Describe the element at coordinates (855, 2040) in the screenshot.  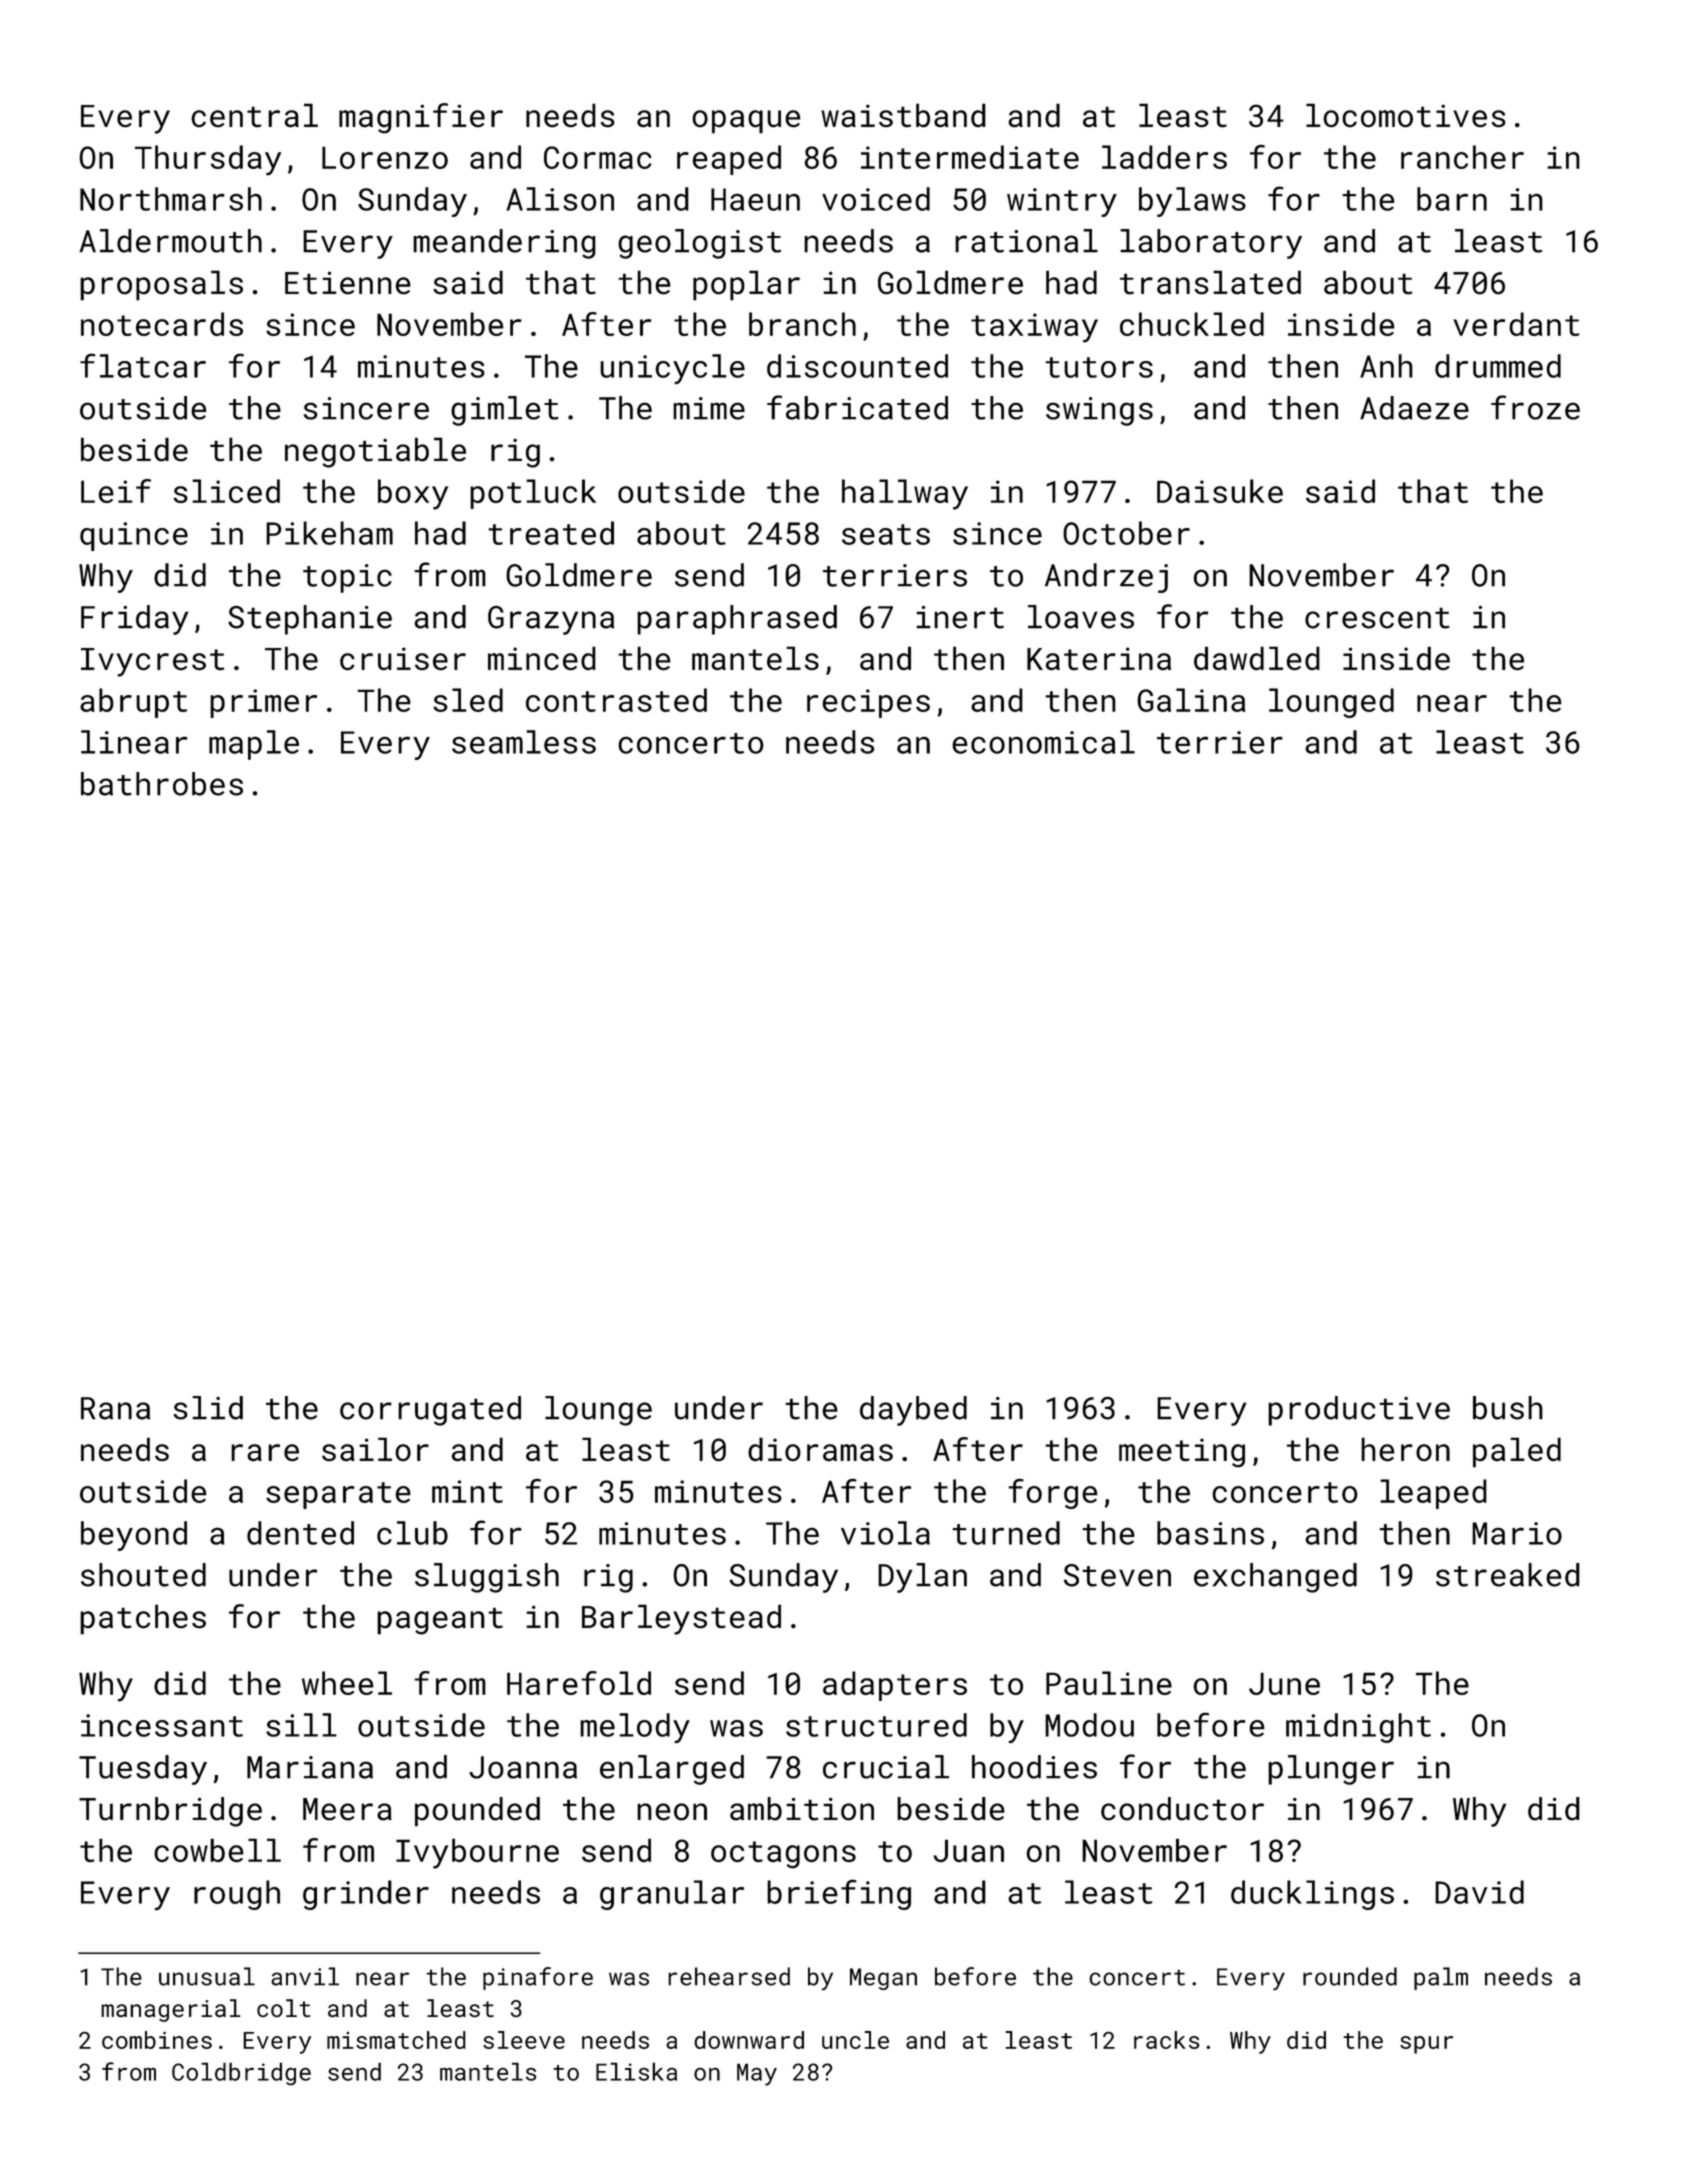
I see `uncle` at that location.
